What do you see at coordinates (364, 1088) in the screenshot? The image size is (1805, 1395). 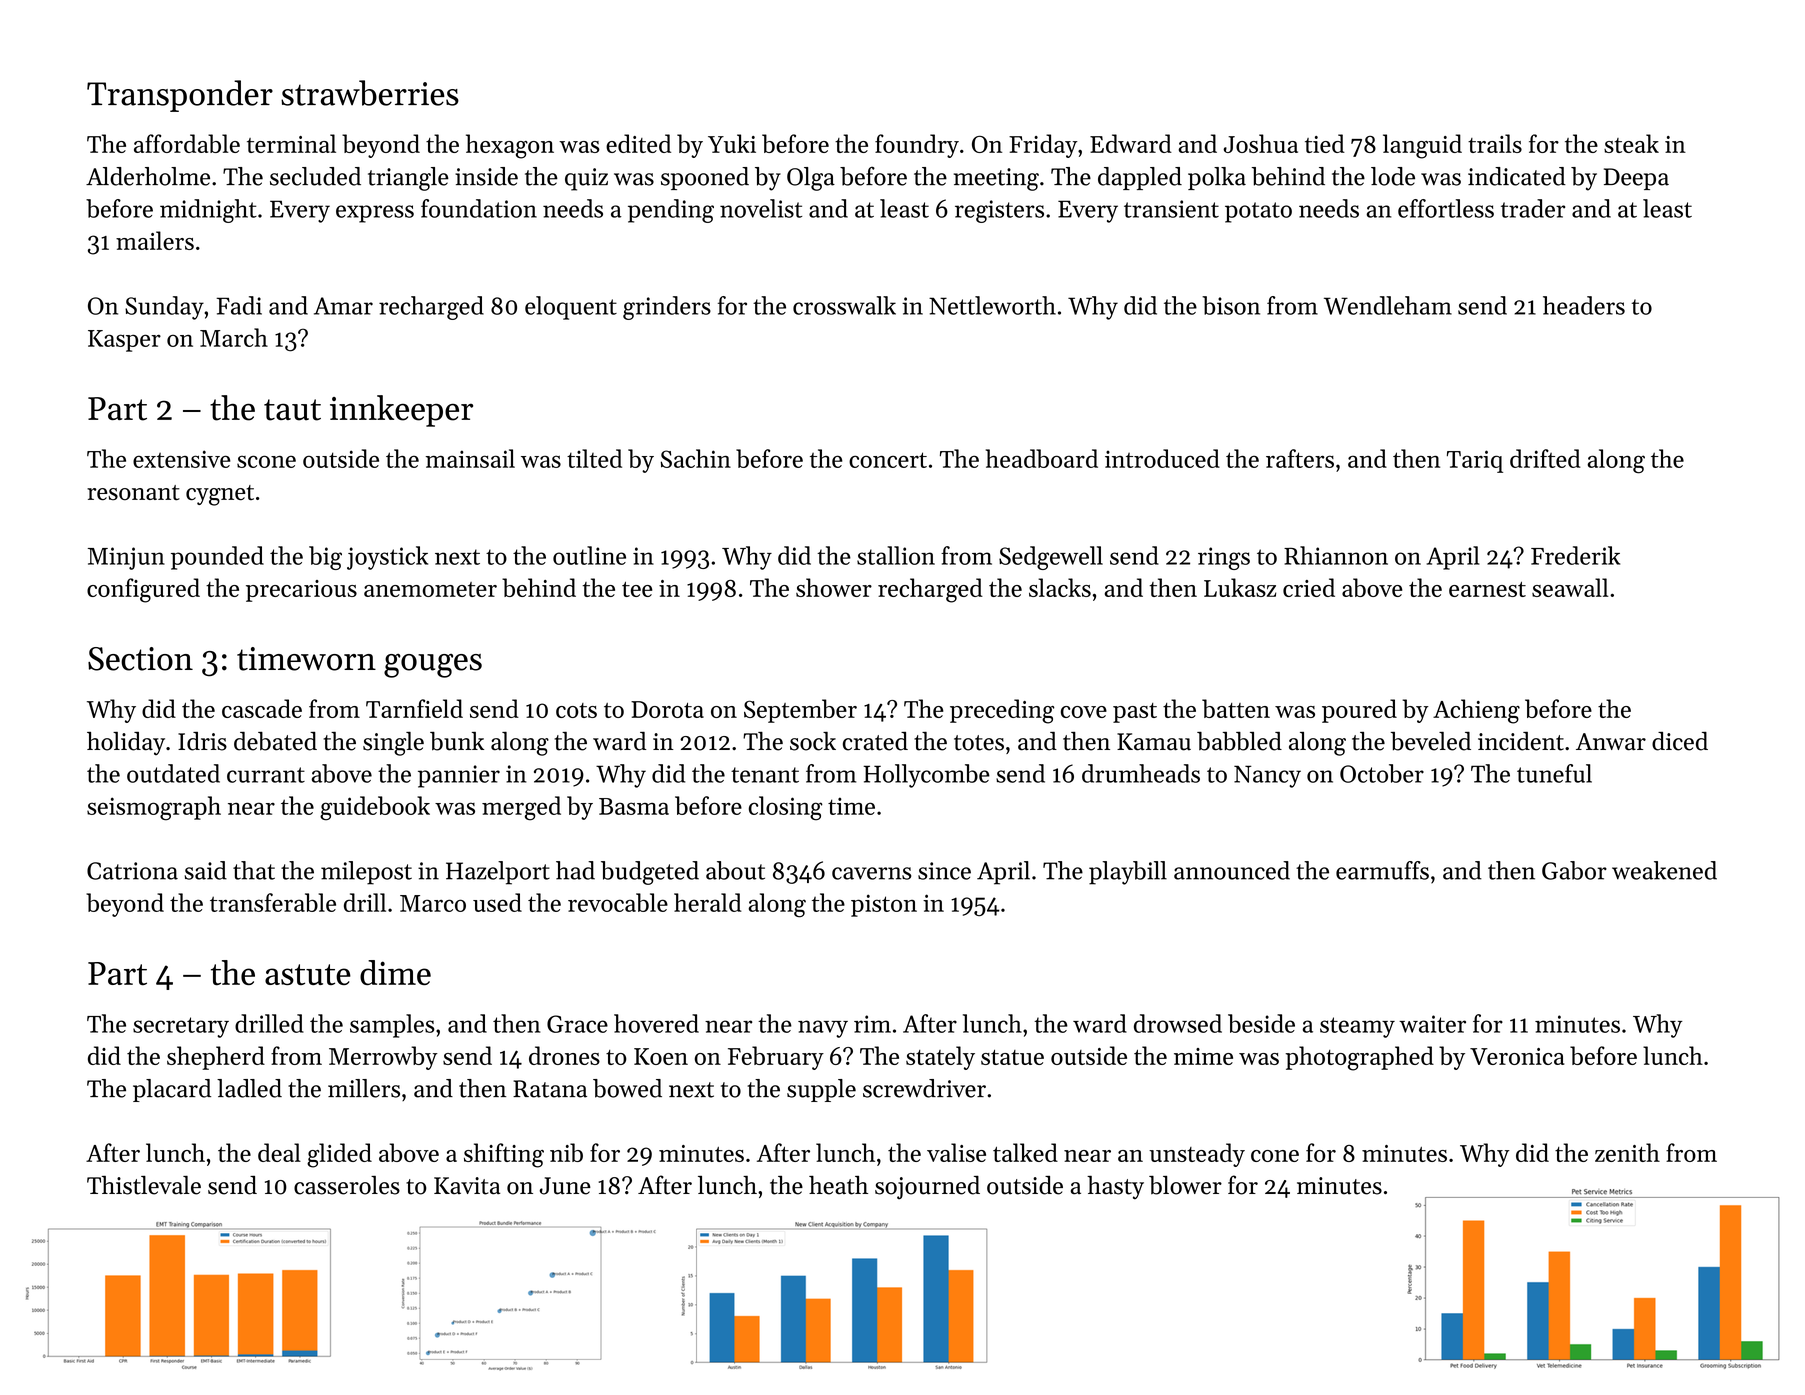 I see `millers` at bounding box center [364, 1088].
